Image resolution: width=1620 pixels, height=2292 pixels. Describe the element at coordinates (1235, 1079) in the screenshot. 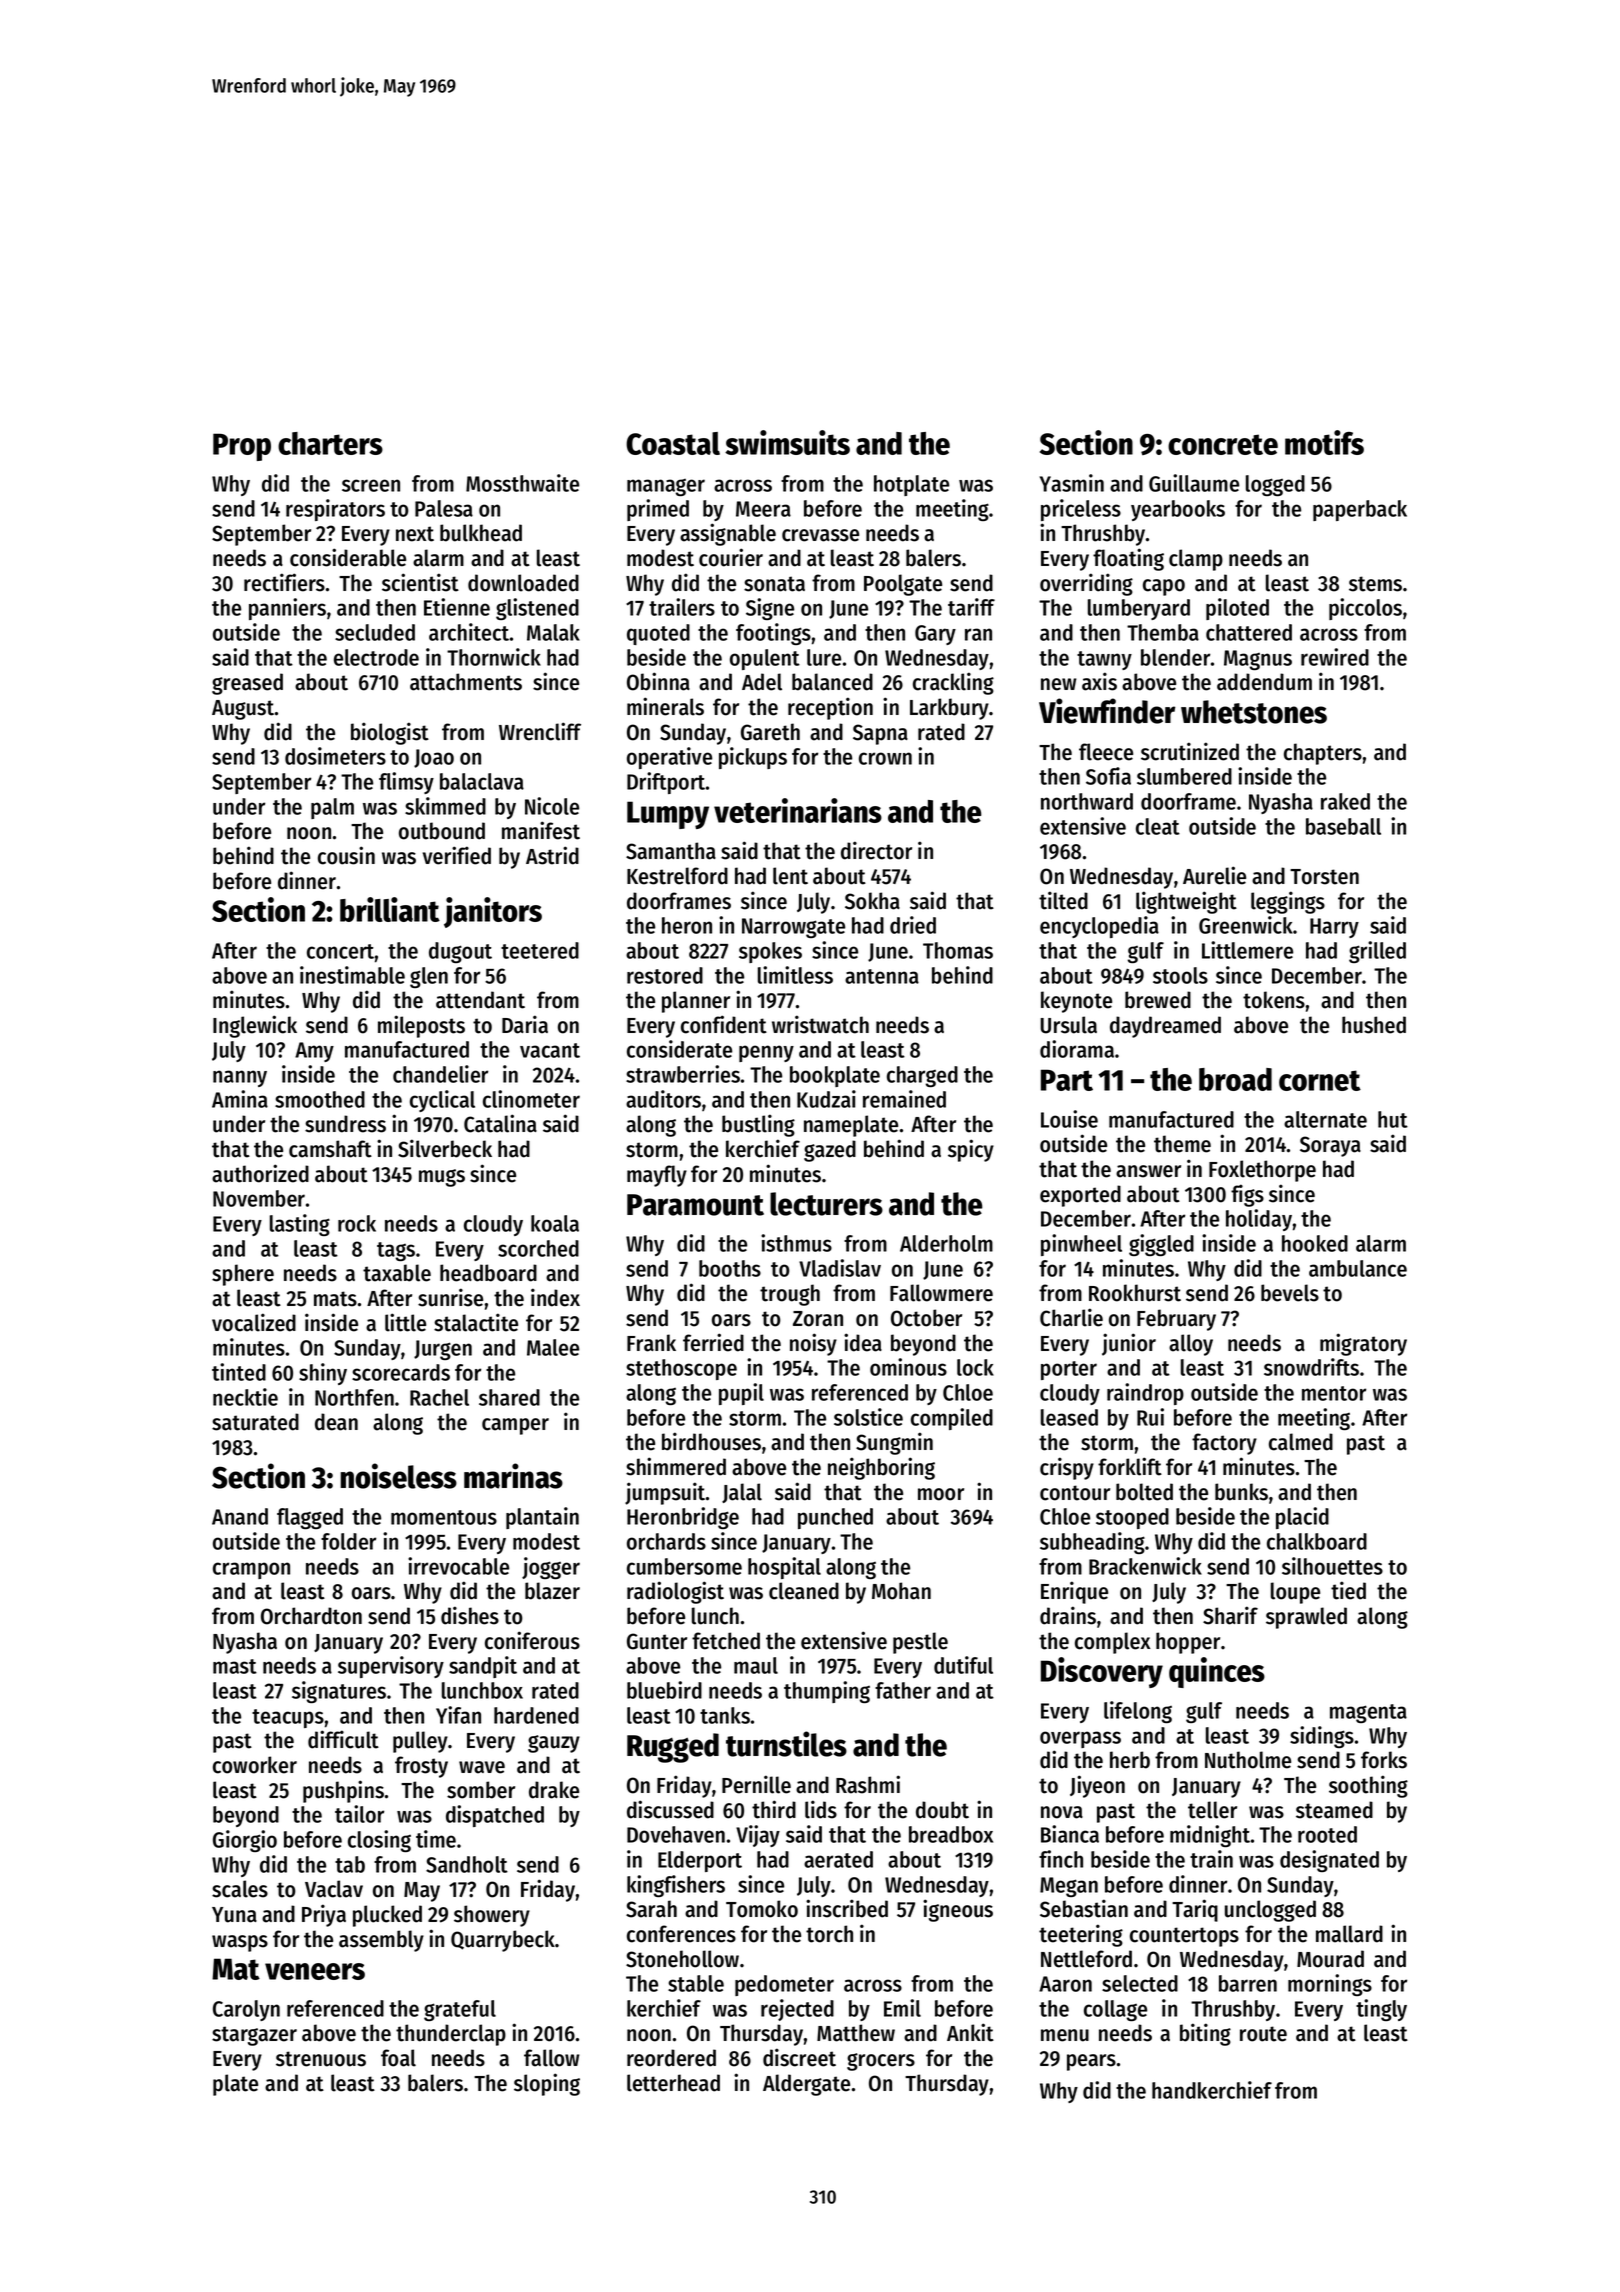

I see `broad` at that location.
